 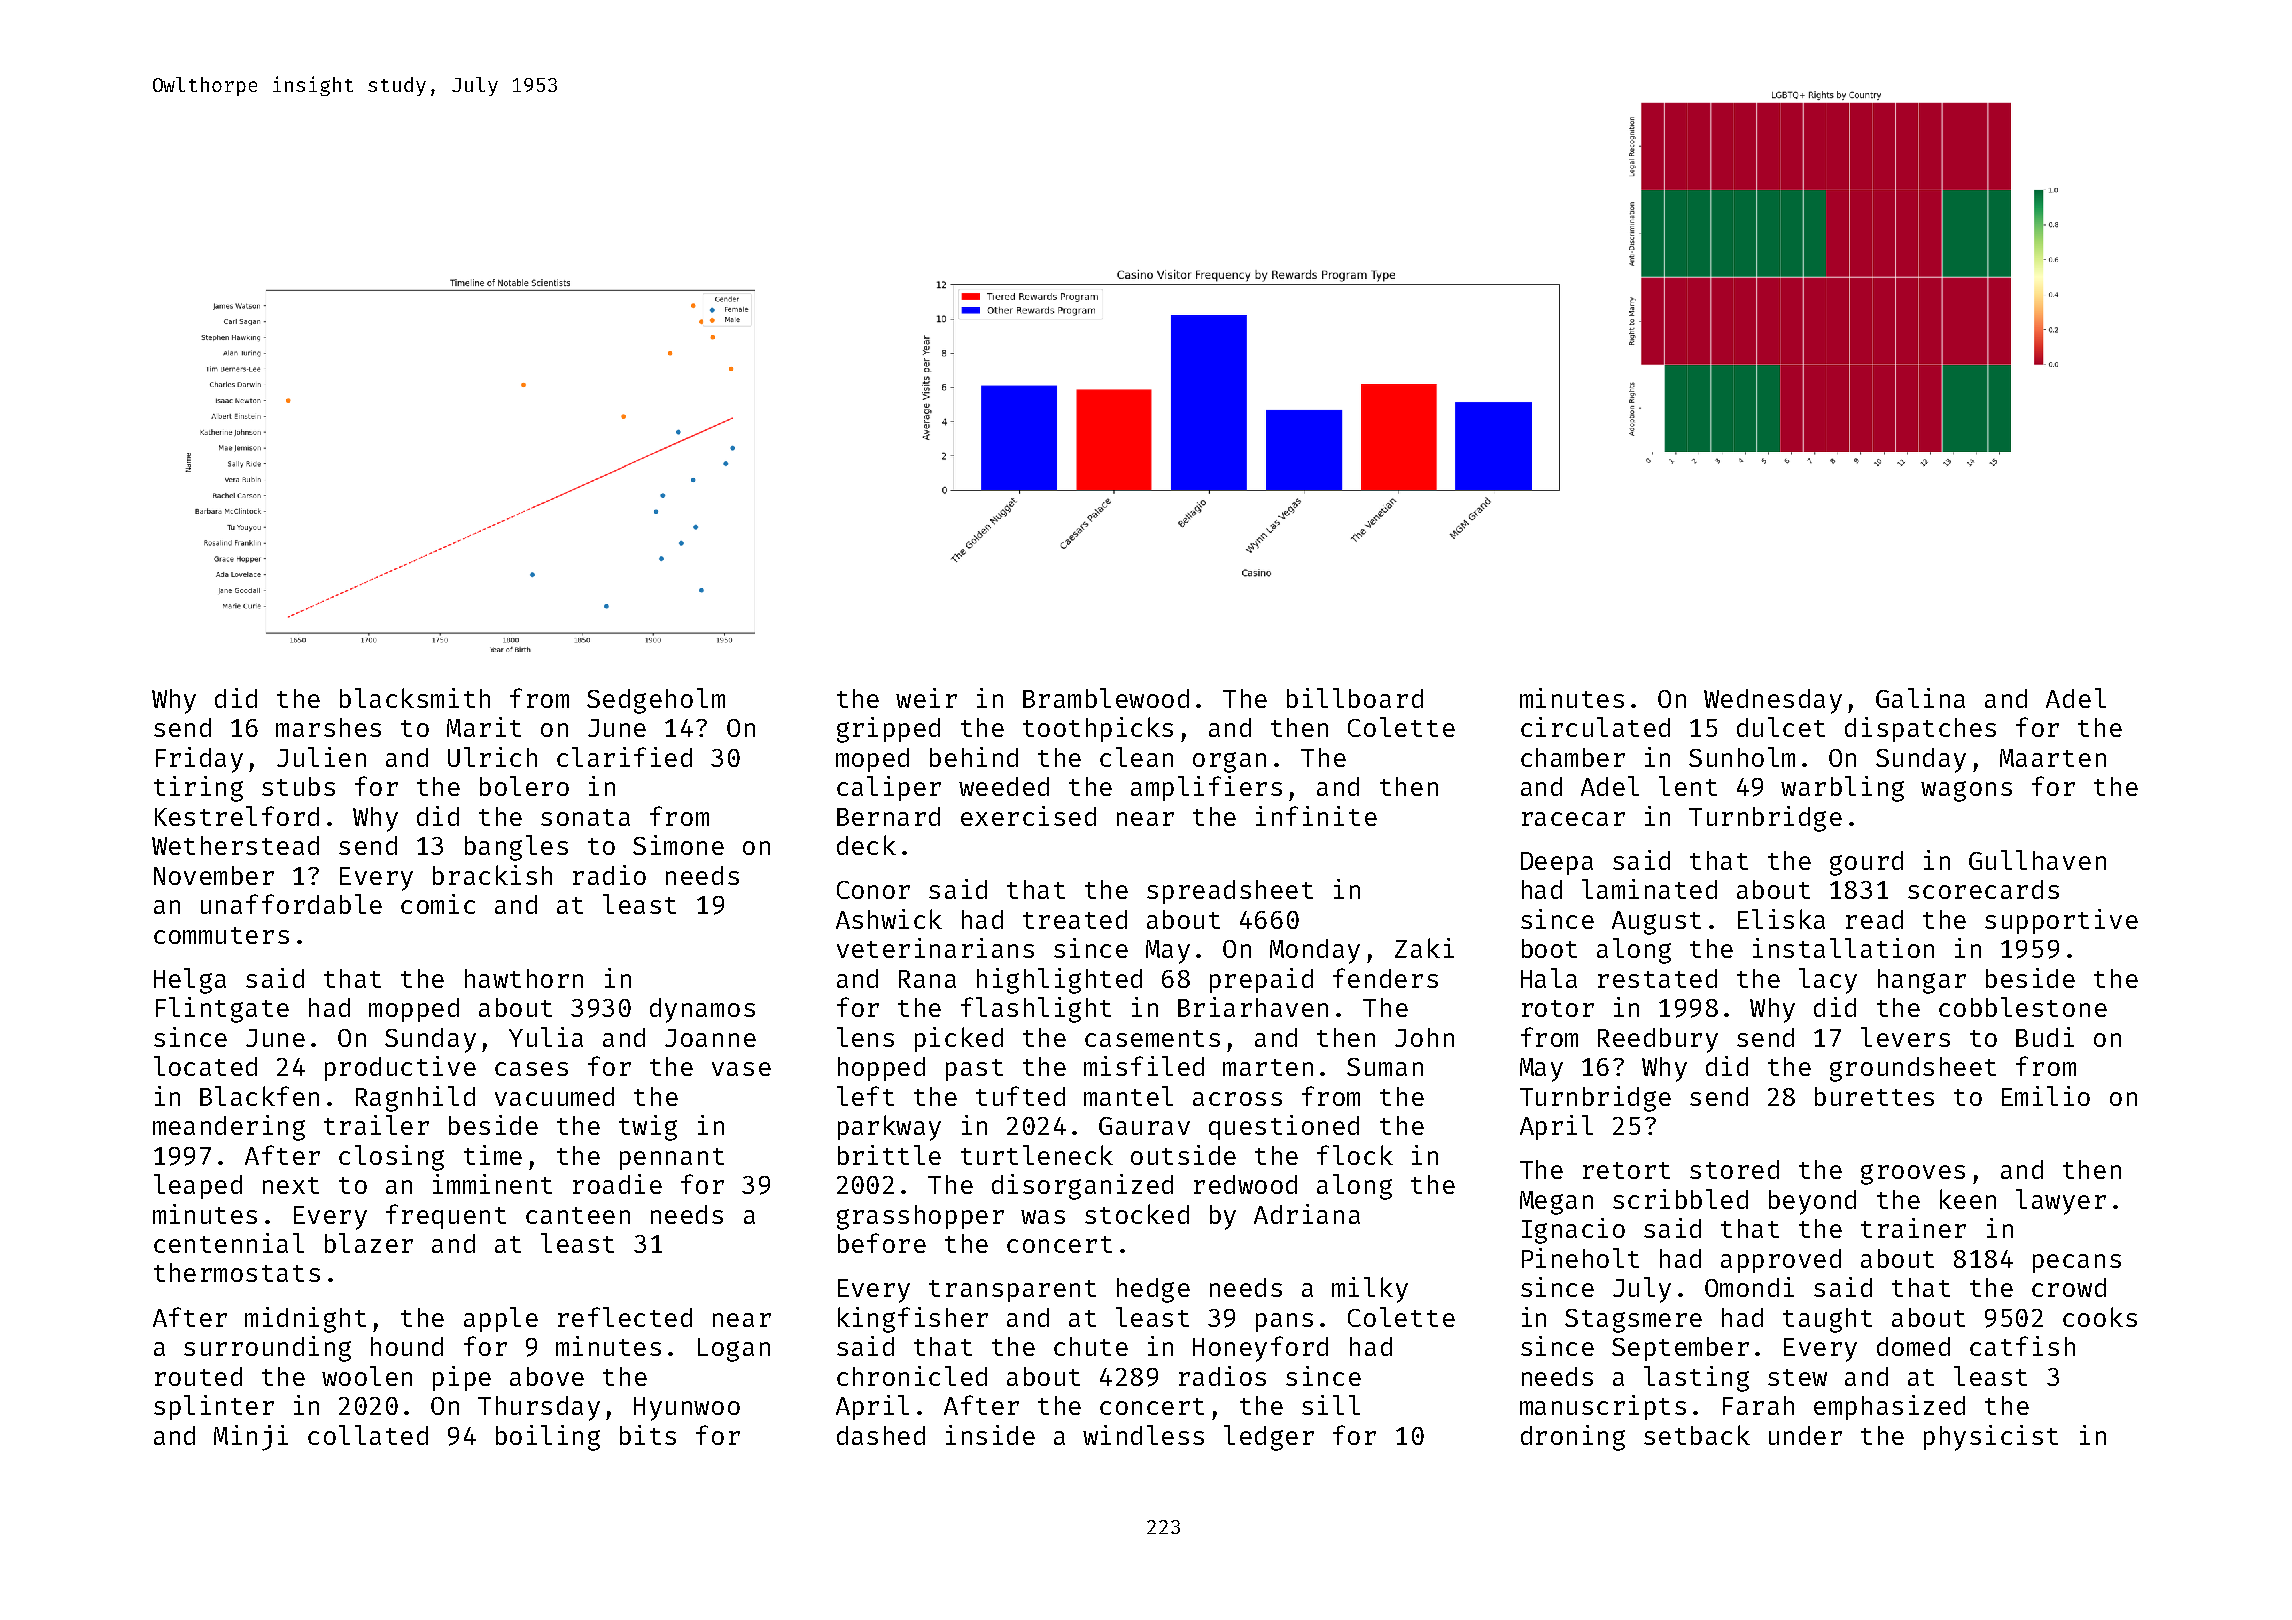 What do you see at coordinates (1012, 1291) in the screenshot?
I see `transparent` at bounding box center [1012, 1291].
